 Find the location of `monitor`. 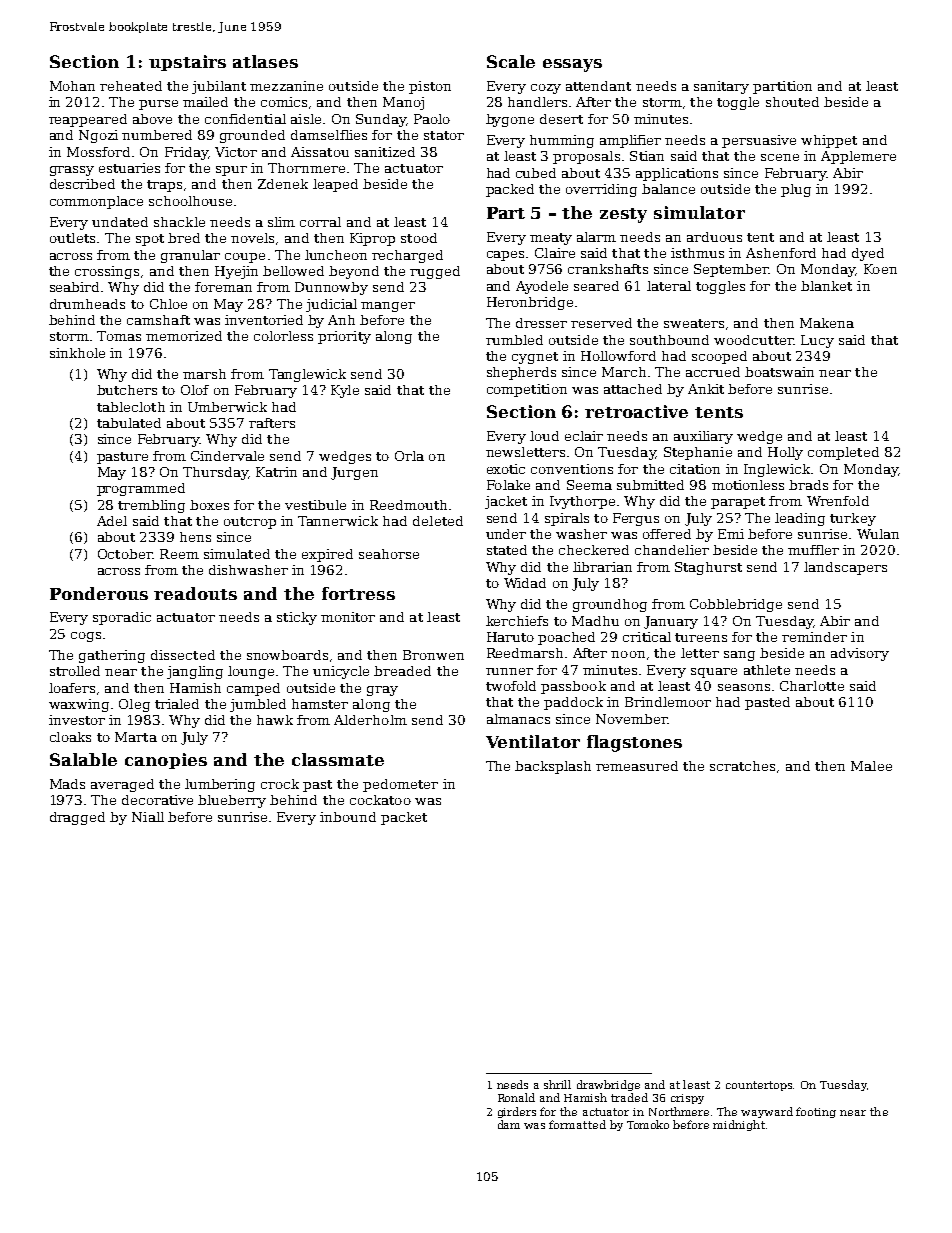

monitor is located at coordinates (348, 617).
